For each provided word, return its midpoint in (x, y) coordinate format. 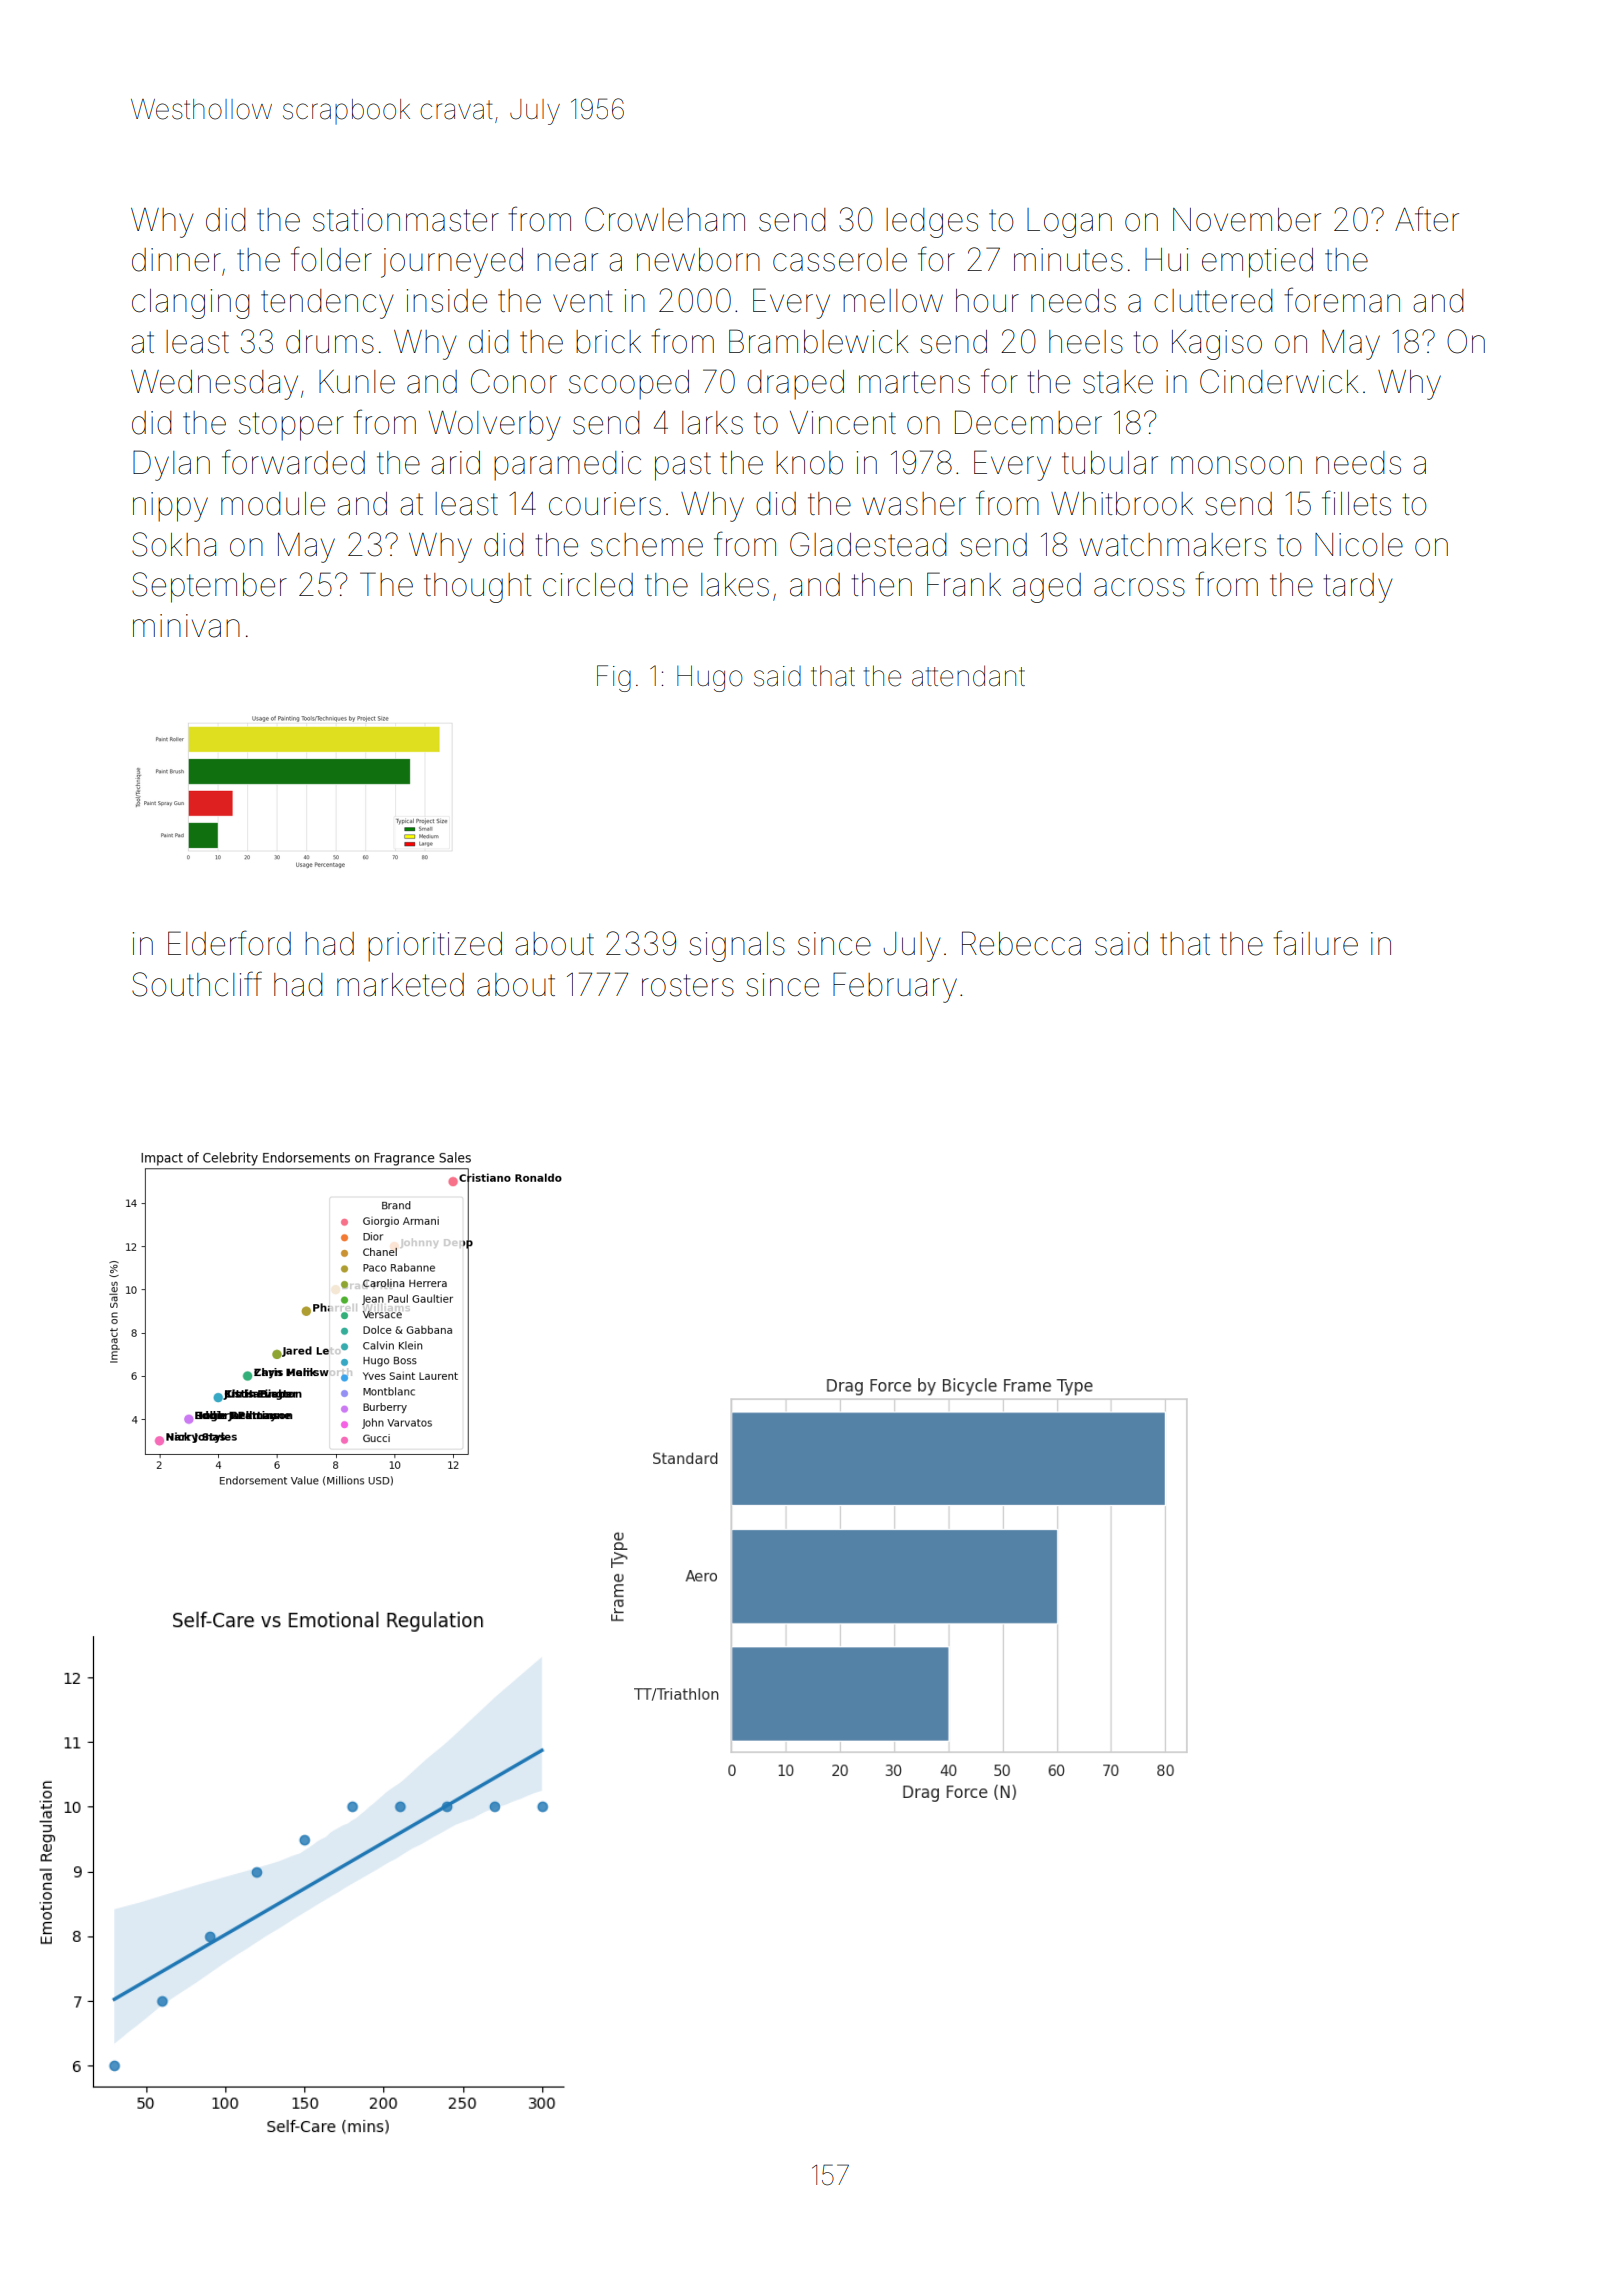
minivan (186, 626)
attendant (968, 676)
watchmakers (1173, 545)
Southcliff (197, 984)
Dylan (171, 465)
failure (1315, 943)
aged (1047, 588)
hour (987, 301)
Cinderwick (1279, 381)
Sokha (174, 544)
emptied (1257, 263)
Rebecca (1021, 943)
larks (712, 423)
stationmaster (406, 220)
